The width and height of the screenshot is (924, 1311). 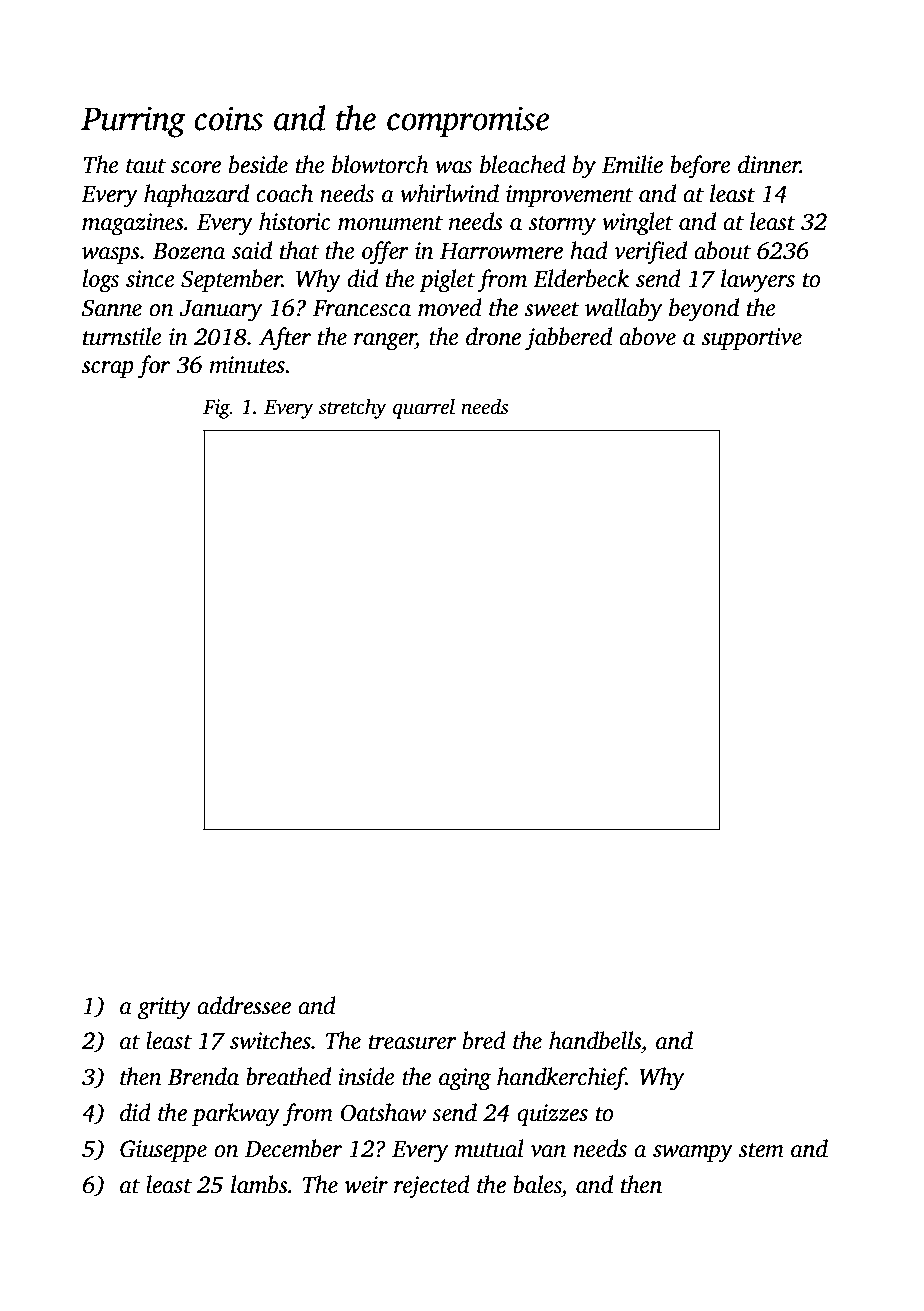 What do you see at coordinates (216, 409) in the screenshot?
I see `Fig` at bounding box center [216, 409].
